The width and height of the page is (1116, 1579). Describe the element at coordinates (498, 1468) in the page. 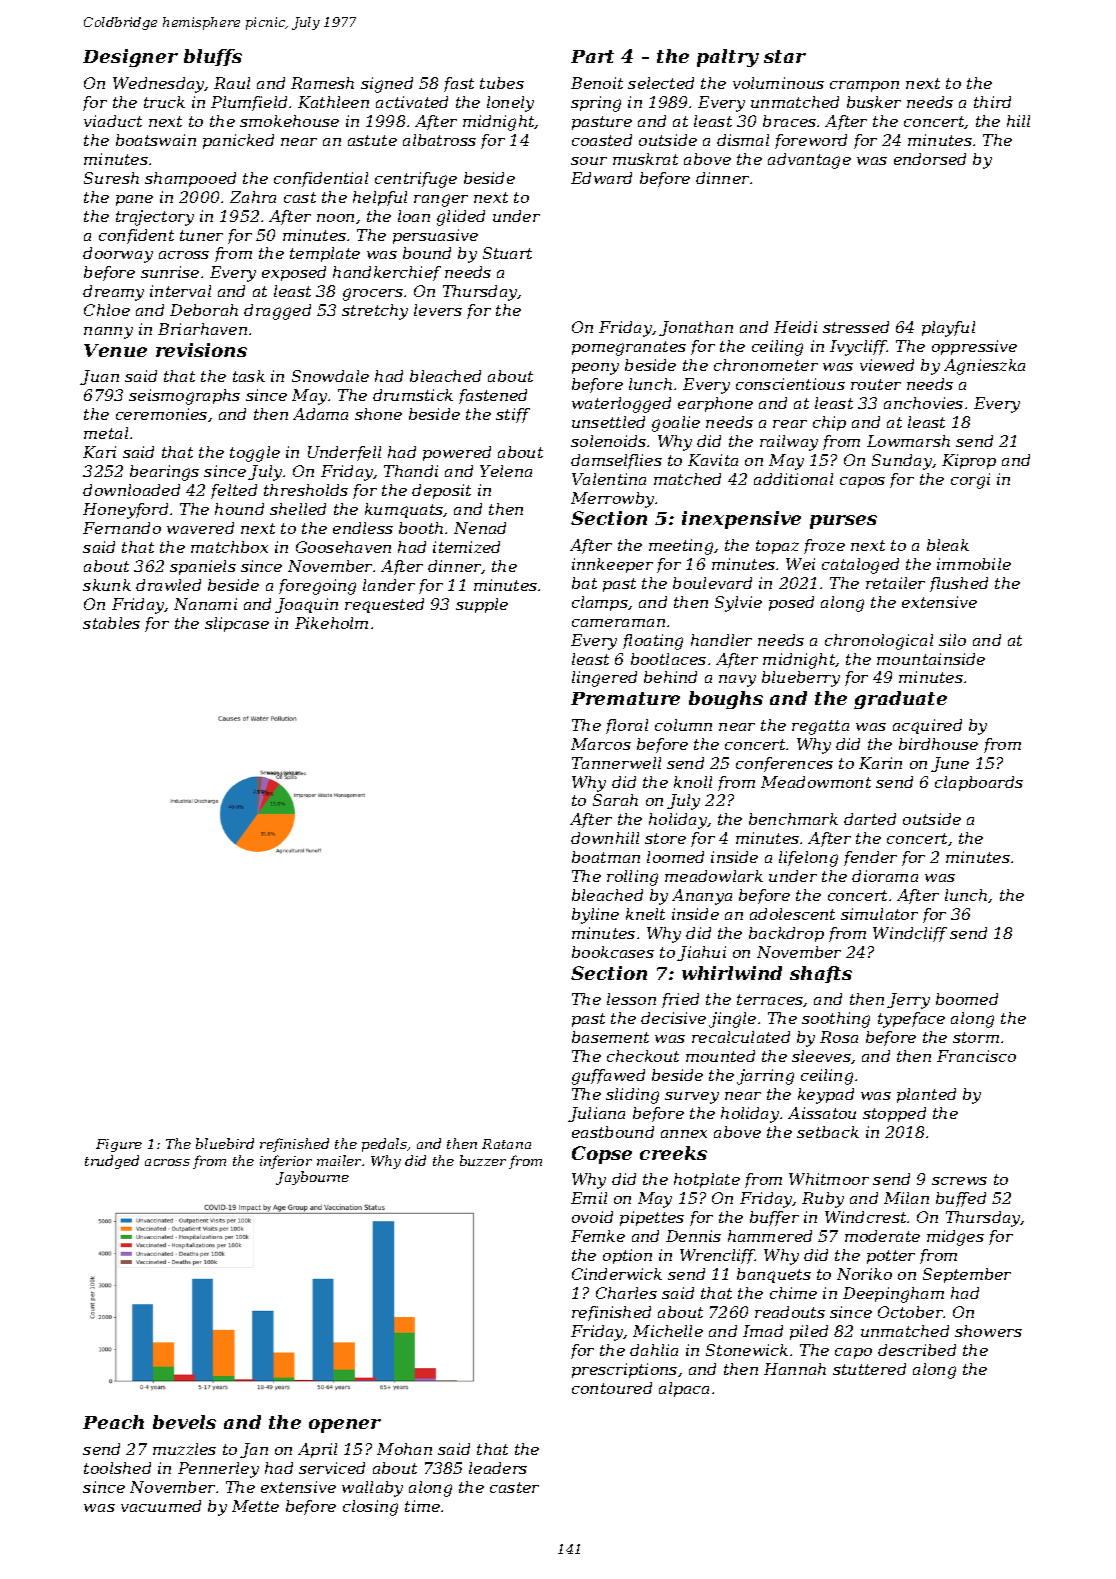

I see `leaders` at that location.
